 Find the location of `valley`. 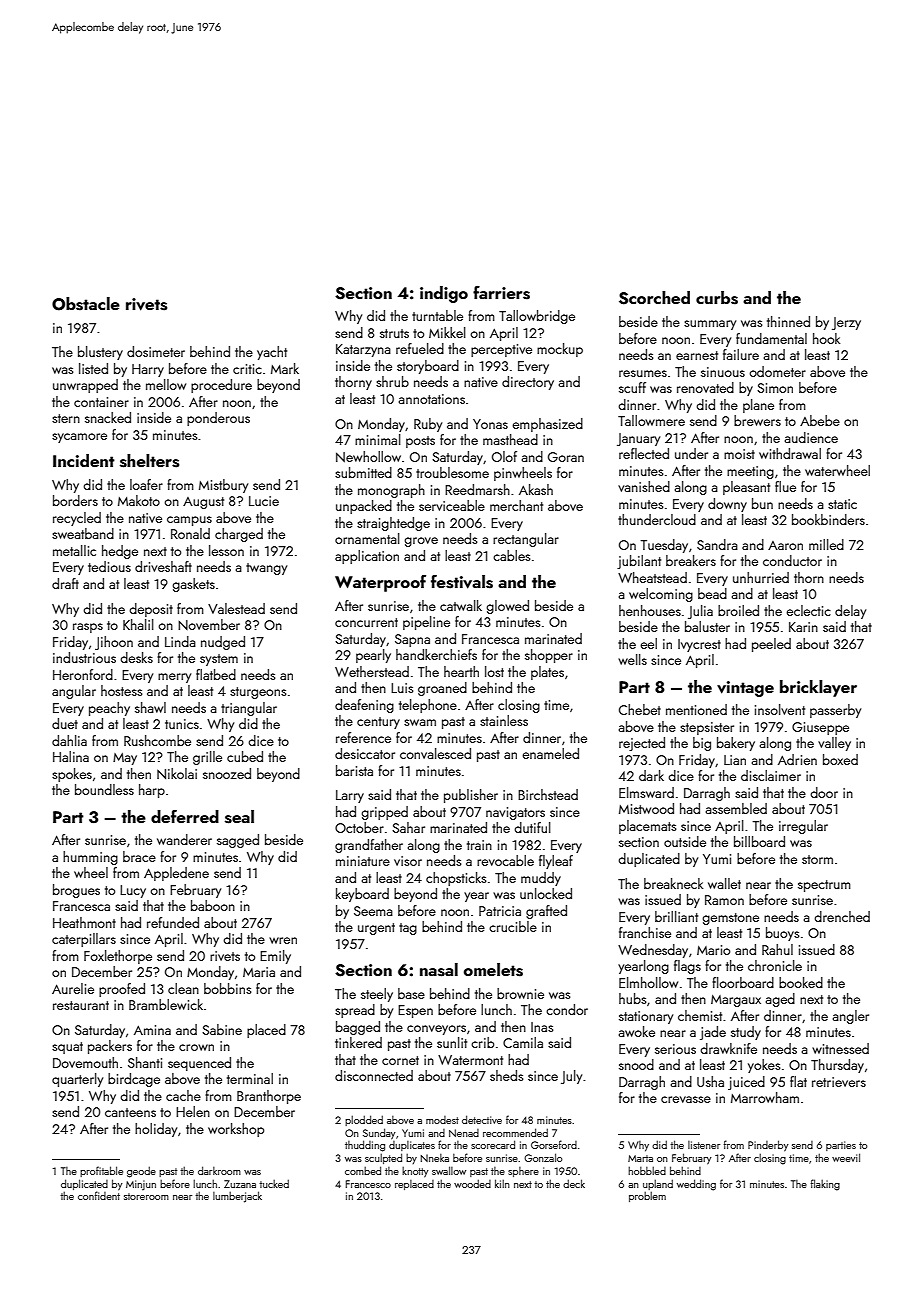

valley is located at coordinates (834, 744).
